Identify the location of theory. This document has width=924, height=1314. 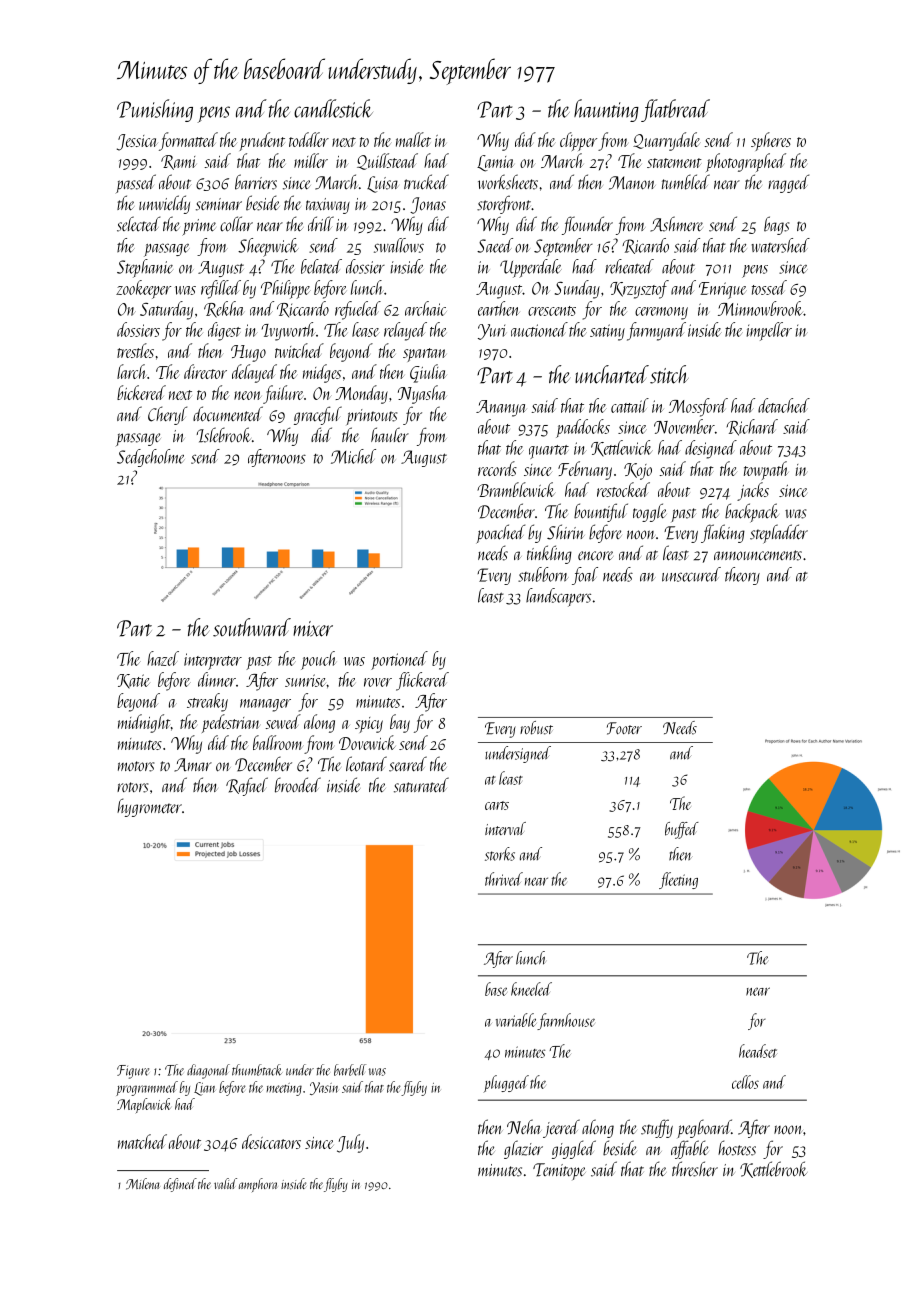
(742, 576).
